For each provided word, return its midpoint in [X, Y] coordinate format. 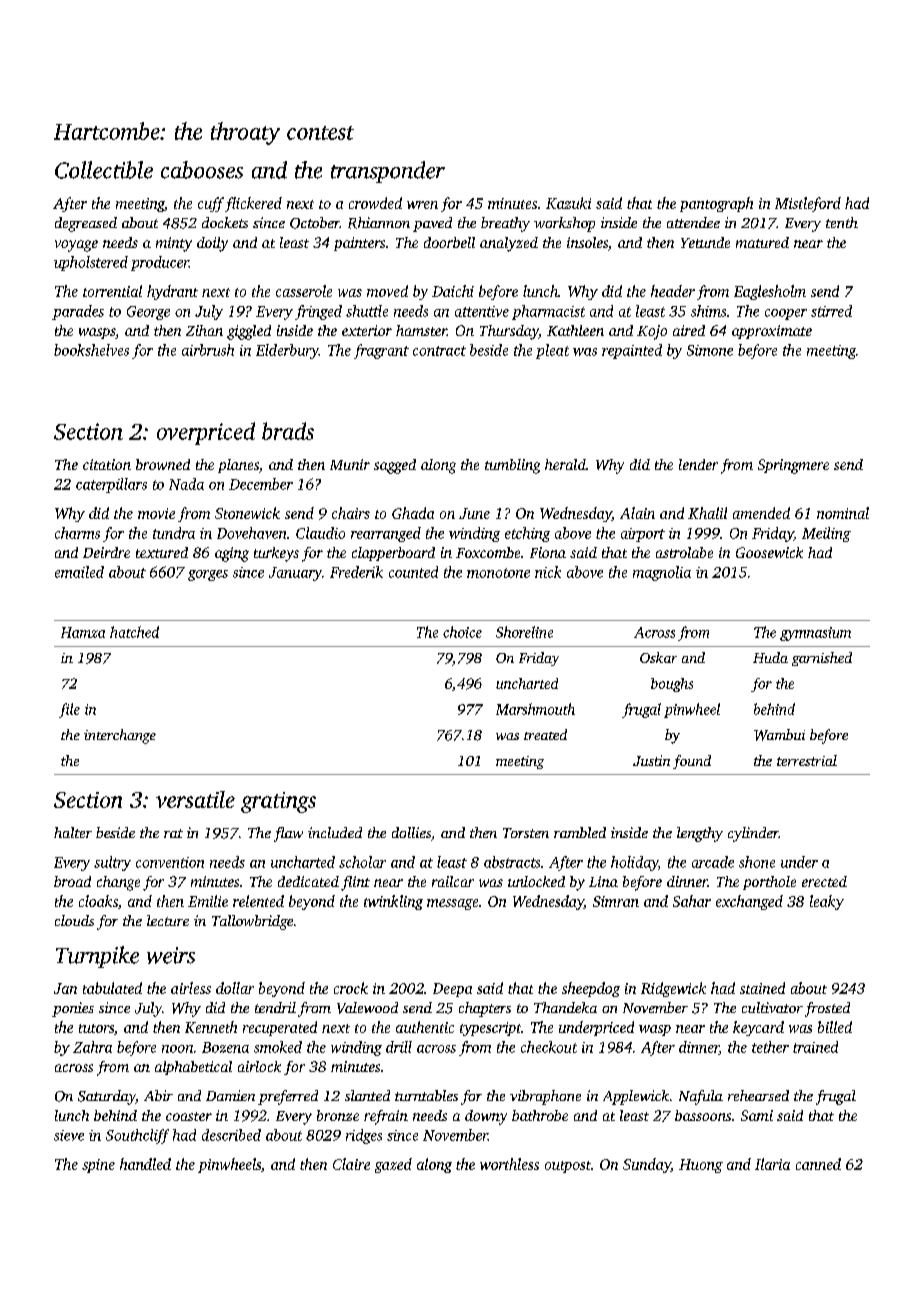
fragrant [381, 351]
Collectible [104, 170]
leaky [827, 902]
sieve [69, 1135]
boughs [672, 685]
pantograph [716, 204]
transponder [388, 172]
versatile [195, 799]
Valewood [367, 1008]
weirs [171, 955]
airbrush [208, 350]
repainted [632, 351]
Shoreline [524, 632]
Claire [351, 1164]
